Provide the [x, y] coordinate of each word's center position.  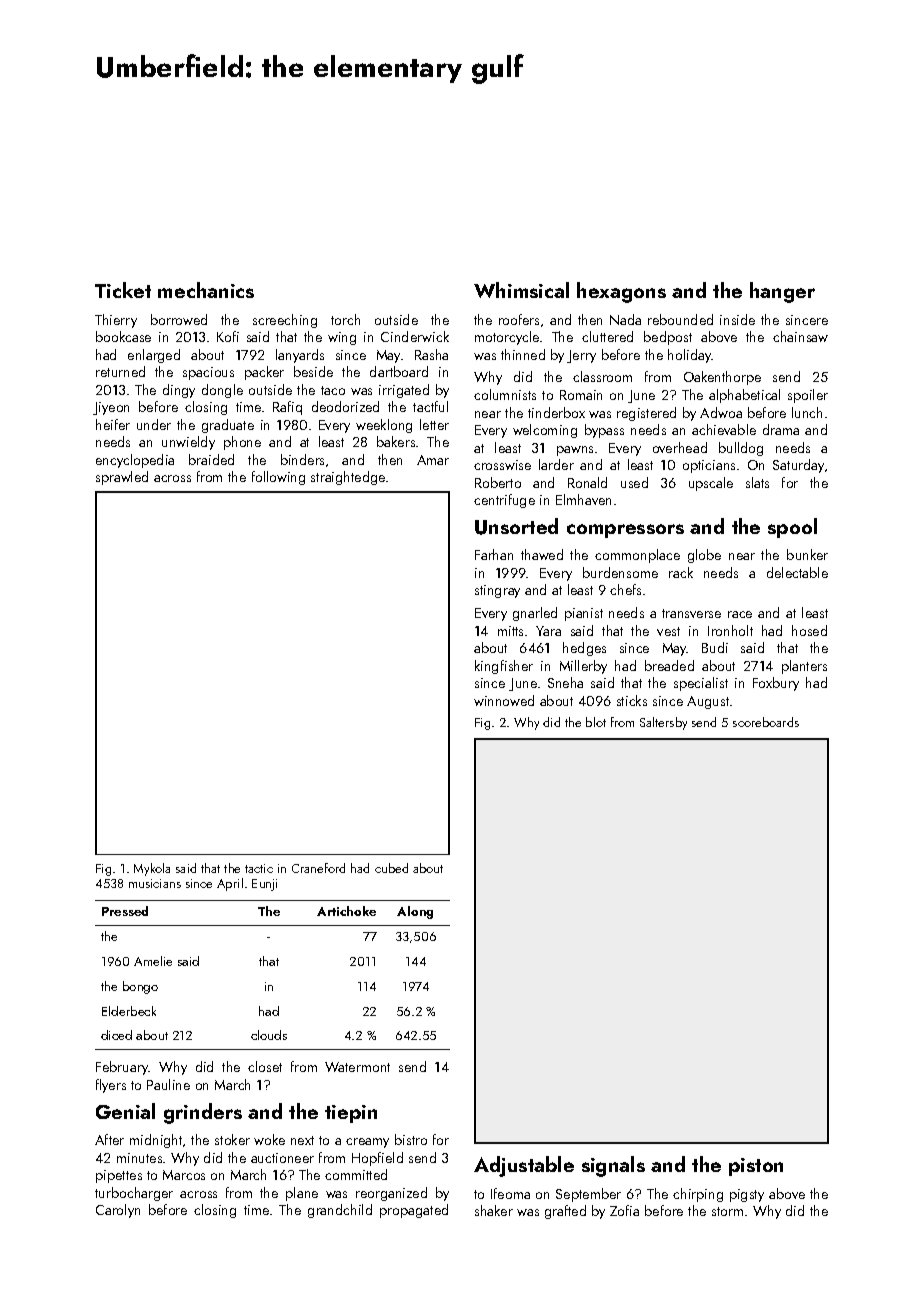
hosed [809, 630]
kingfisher [504, 667]
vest [668, 631]
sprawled [122, 478]
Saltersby [663, 723]
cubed [391, 868]
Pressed [125, 911]
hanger [782, 292]
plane [302, 1194]
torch [345, 319]
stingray [497, 591]
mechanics [206, 290]
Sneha [565, 682]
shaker [494, 1210]
